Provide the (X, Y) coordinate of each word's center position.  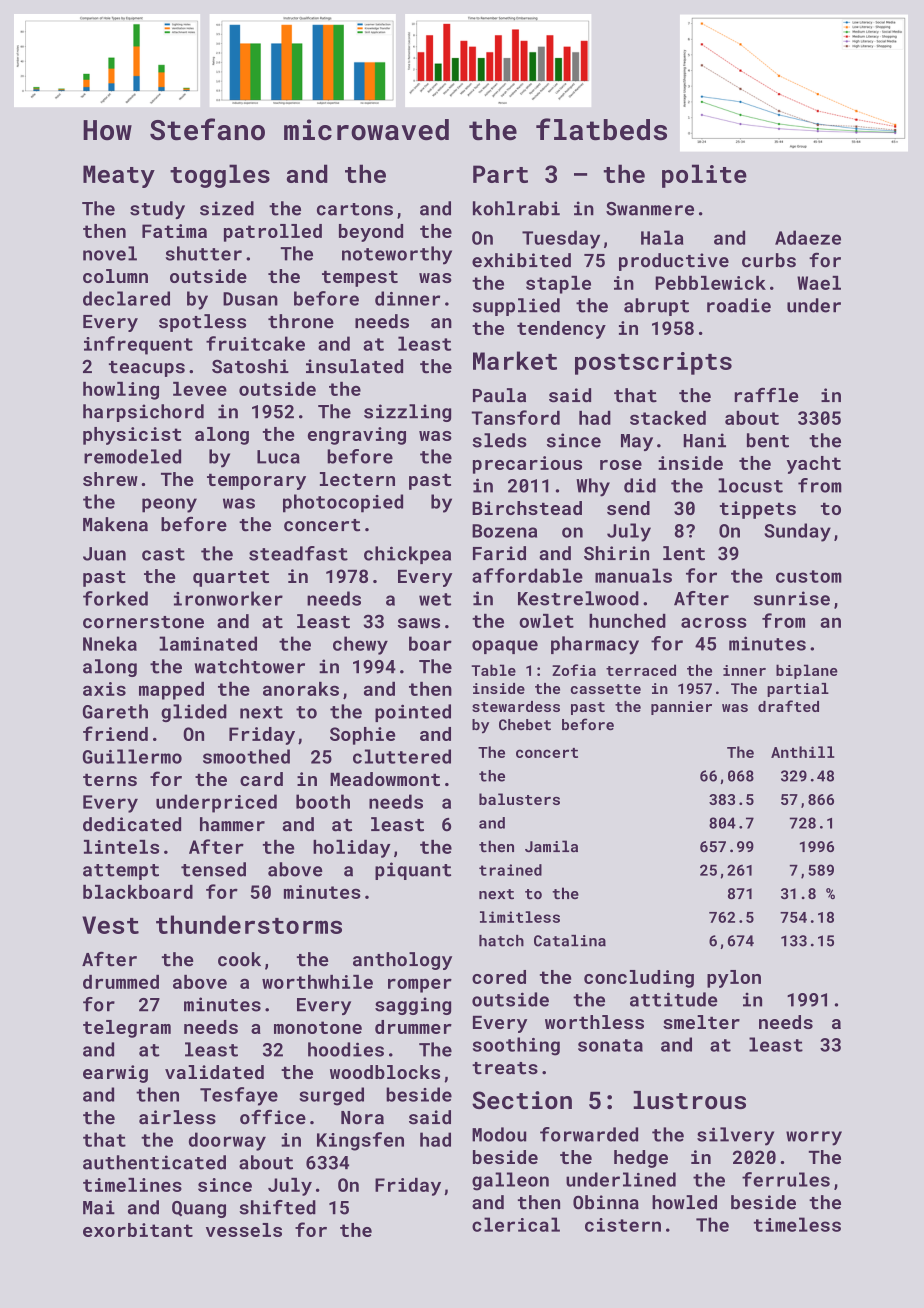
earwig (115, 1074)
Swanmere (650, 209)
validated (214, 1072)
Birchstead (527, 508)
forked (115, 598)
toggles (220, 176)
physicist (132, 436)
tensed (213, 869)
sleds (499, 440)
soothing (516, 1046)
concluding (639, 979)
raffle (766, 395)
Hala (662, 237)
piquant (413, 871)
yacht (814, 465)
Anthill (803, 752)
